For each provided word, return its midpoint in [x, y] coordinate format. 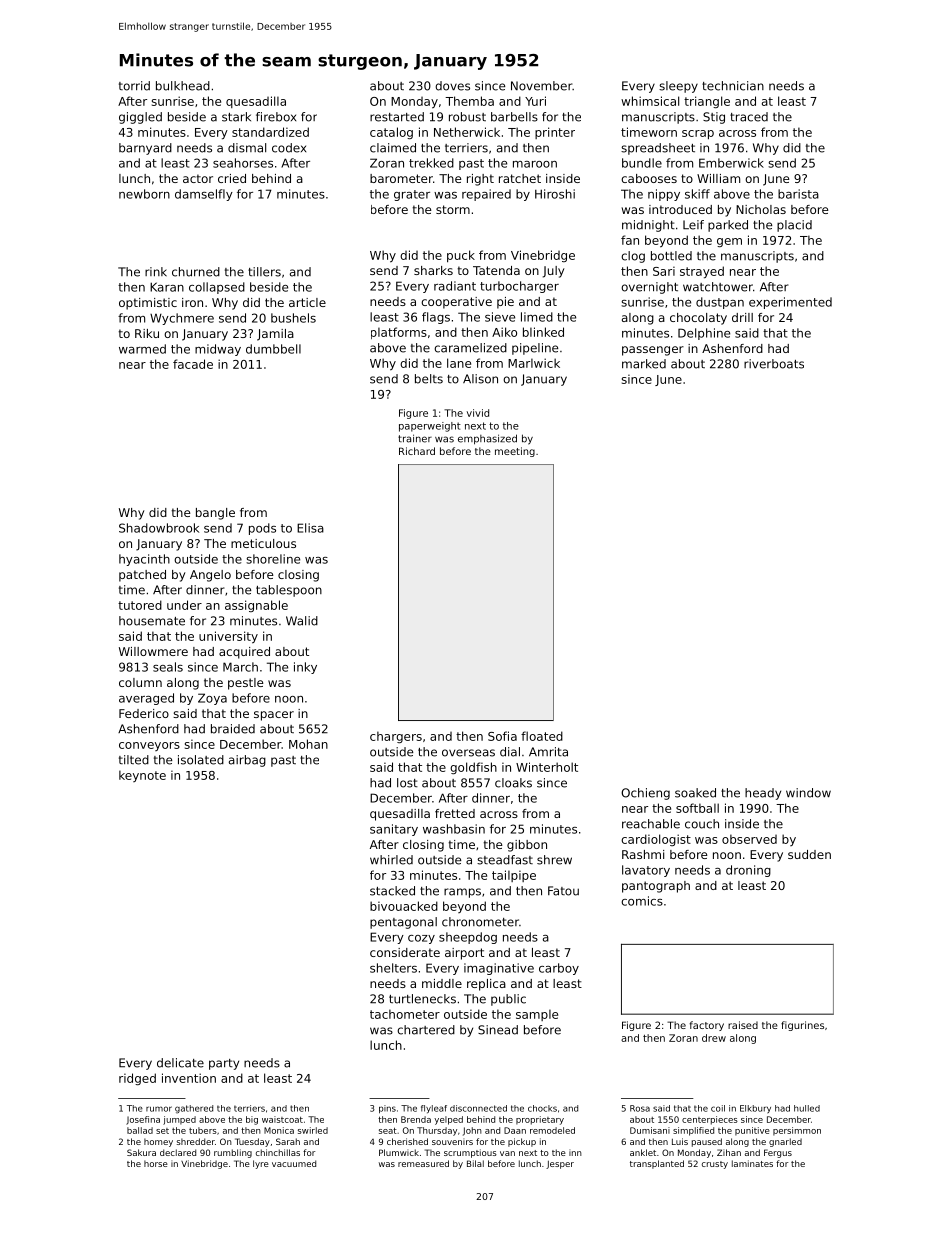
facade [193, 364]
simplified [693, 1131]
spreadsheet [658, 149]
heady [763, 794]
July [553, 272]
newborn [144, 194]
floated [542, 736]
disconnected [478, 1108]
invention [189, 1078]
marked [644, 364]
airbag [247, 761]
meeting [515, 452]
